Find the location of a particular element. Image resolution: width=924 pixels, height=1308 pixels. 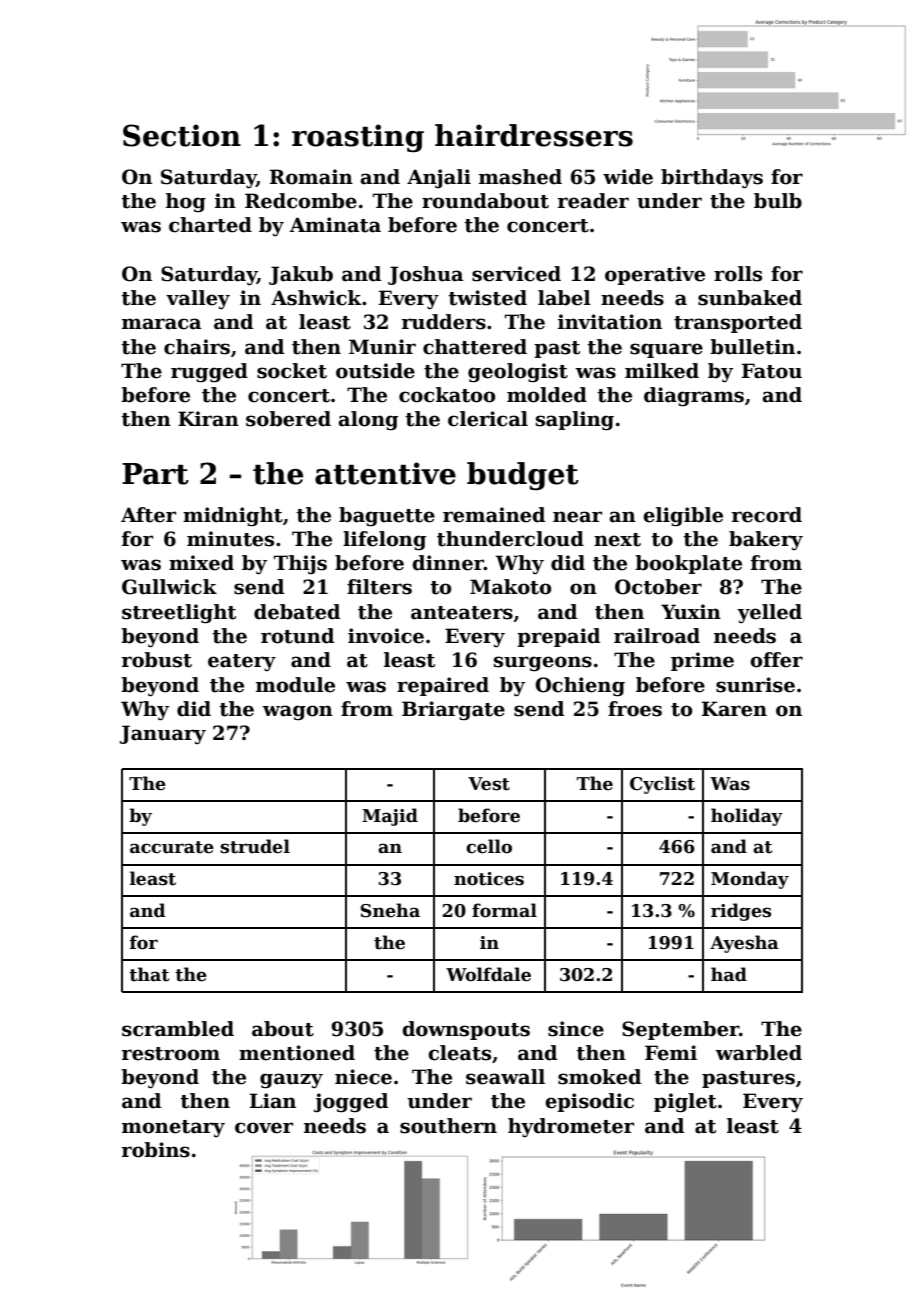

piglet is located at coordinates (685, 1103).
